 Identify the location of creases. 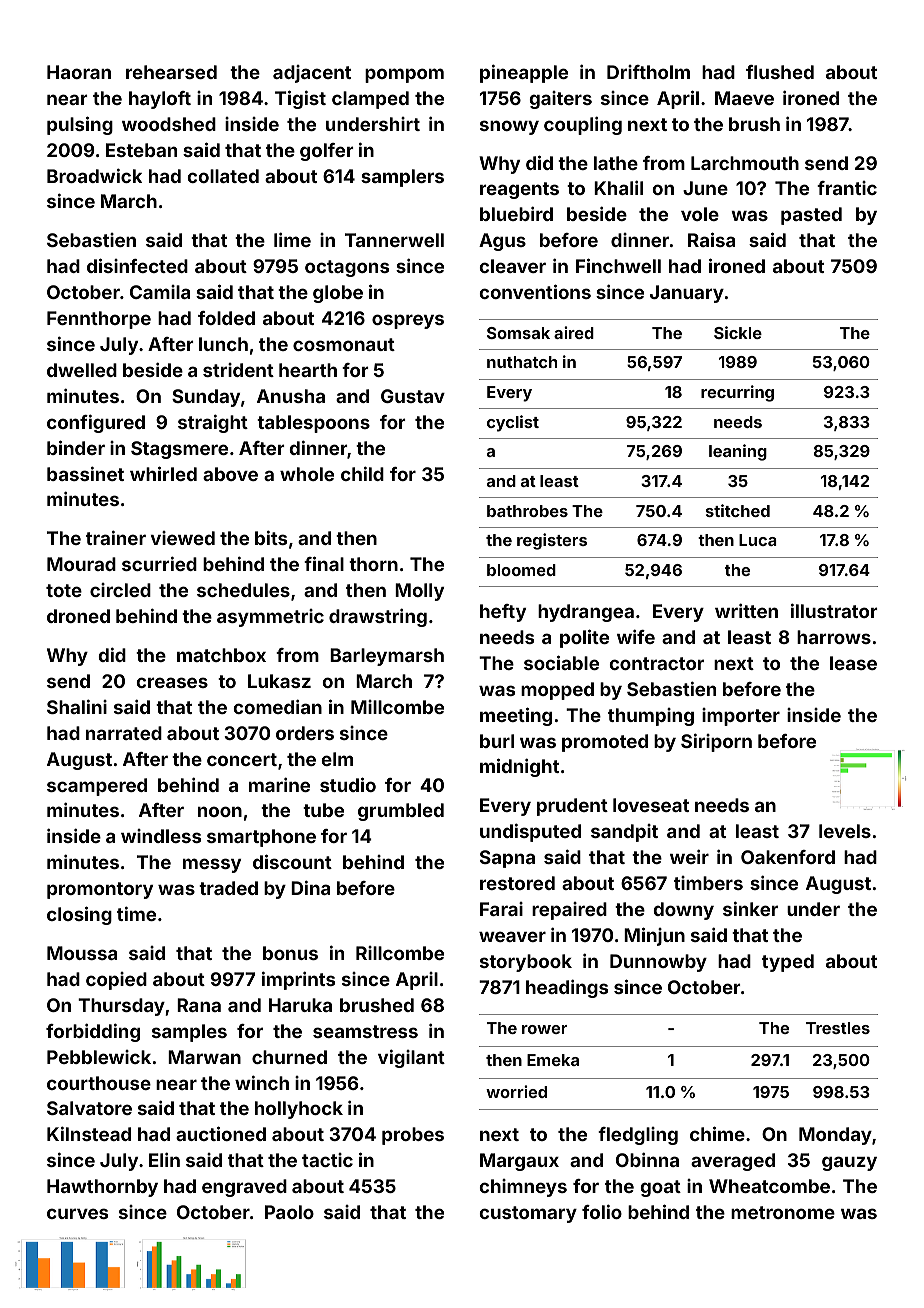
(172, 682).
